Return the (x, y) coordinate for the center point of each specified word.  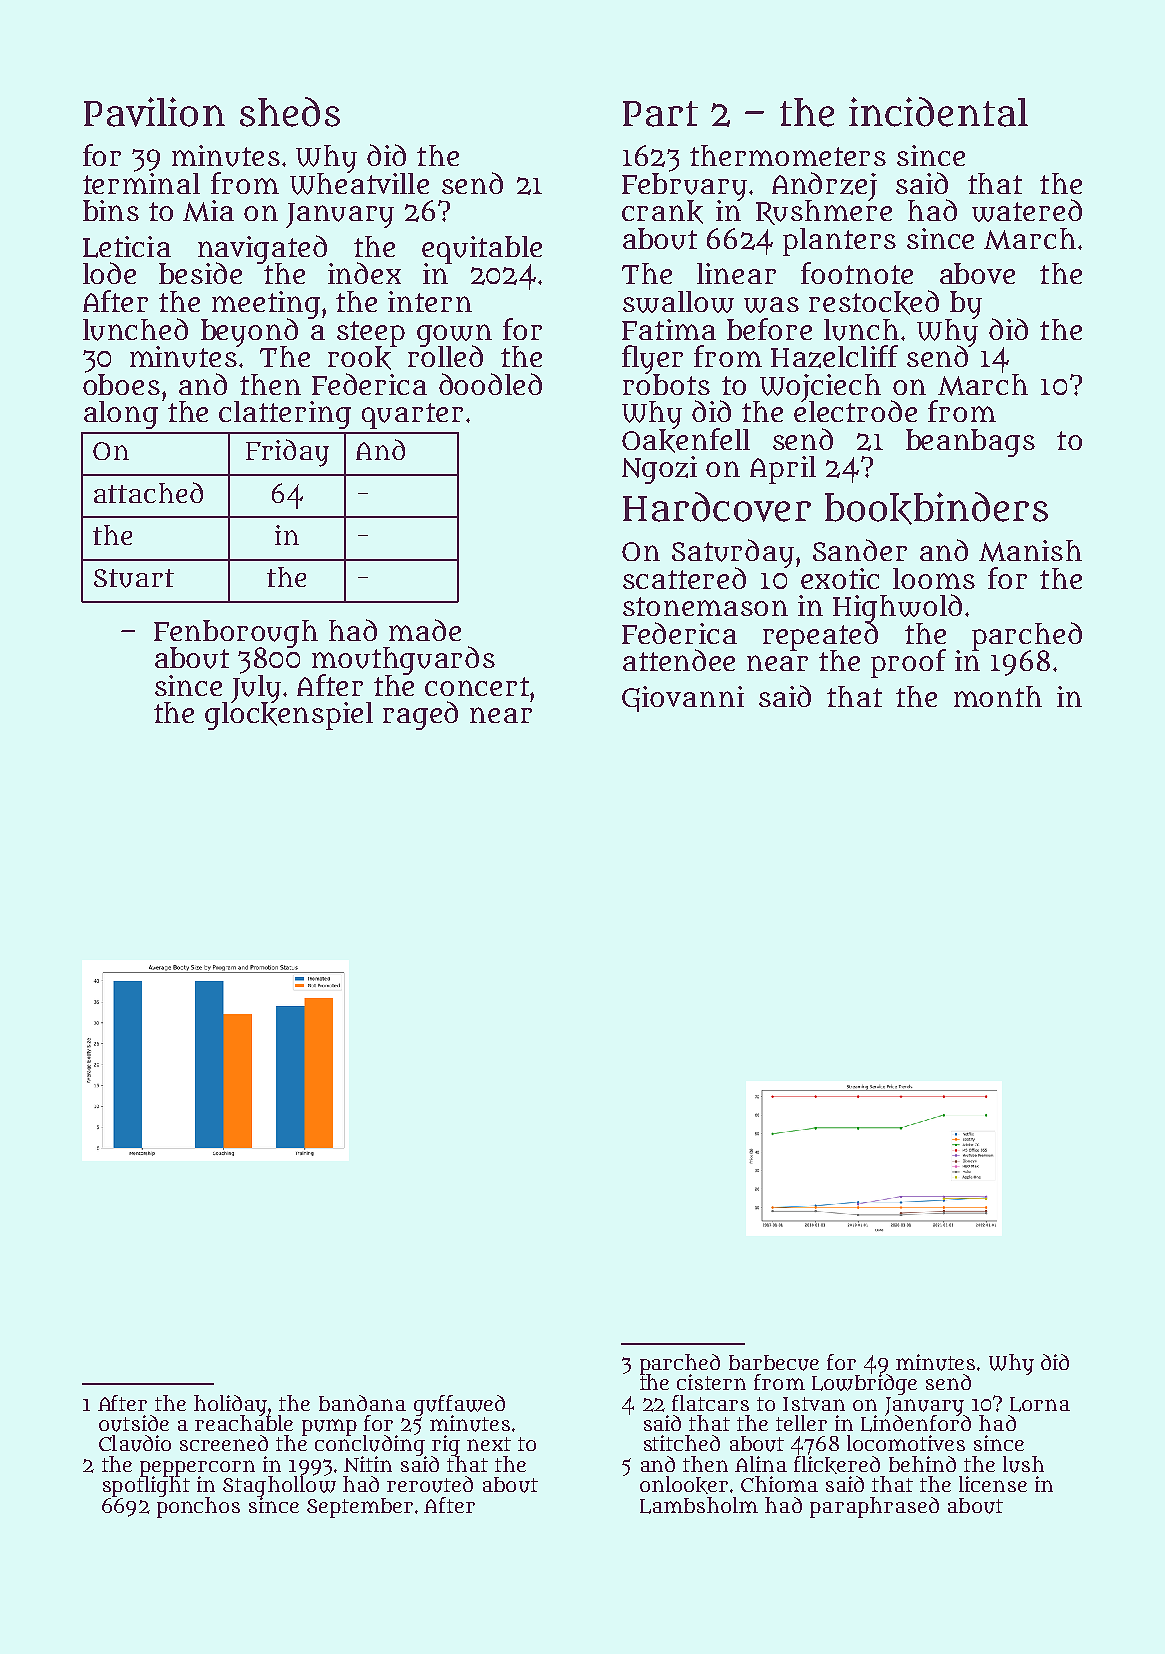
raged (420, 715)
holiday (230, 1405)
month (998, 696)
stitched (682, 1443)
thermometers (788, 155)
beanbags (970, 443)
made (425, 630)
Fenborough (236, 634)
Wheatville (359, 184)
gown (454, 335)
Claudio (135, 1443)
